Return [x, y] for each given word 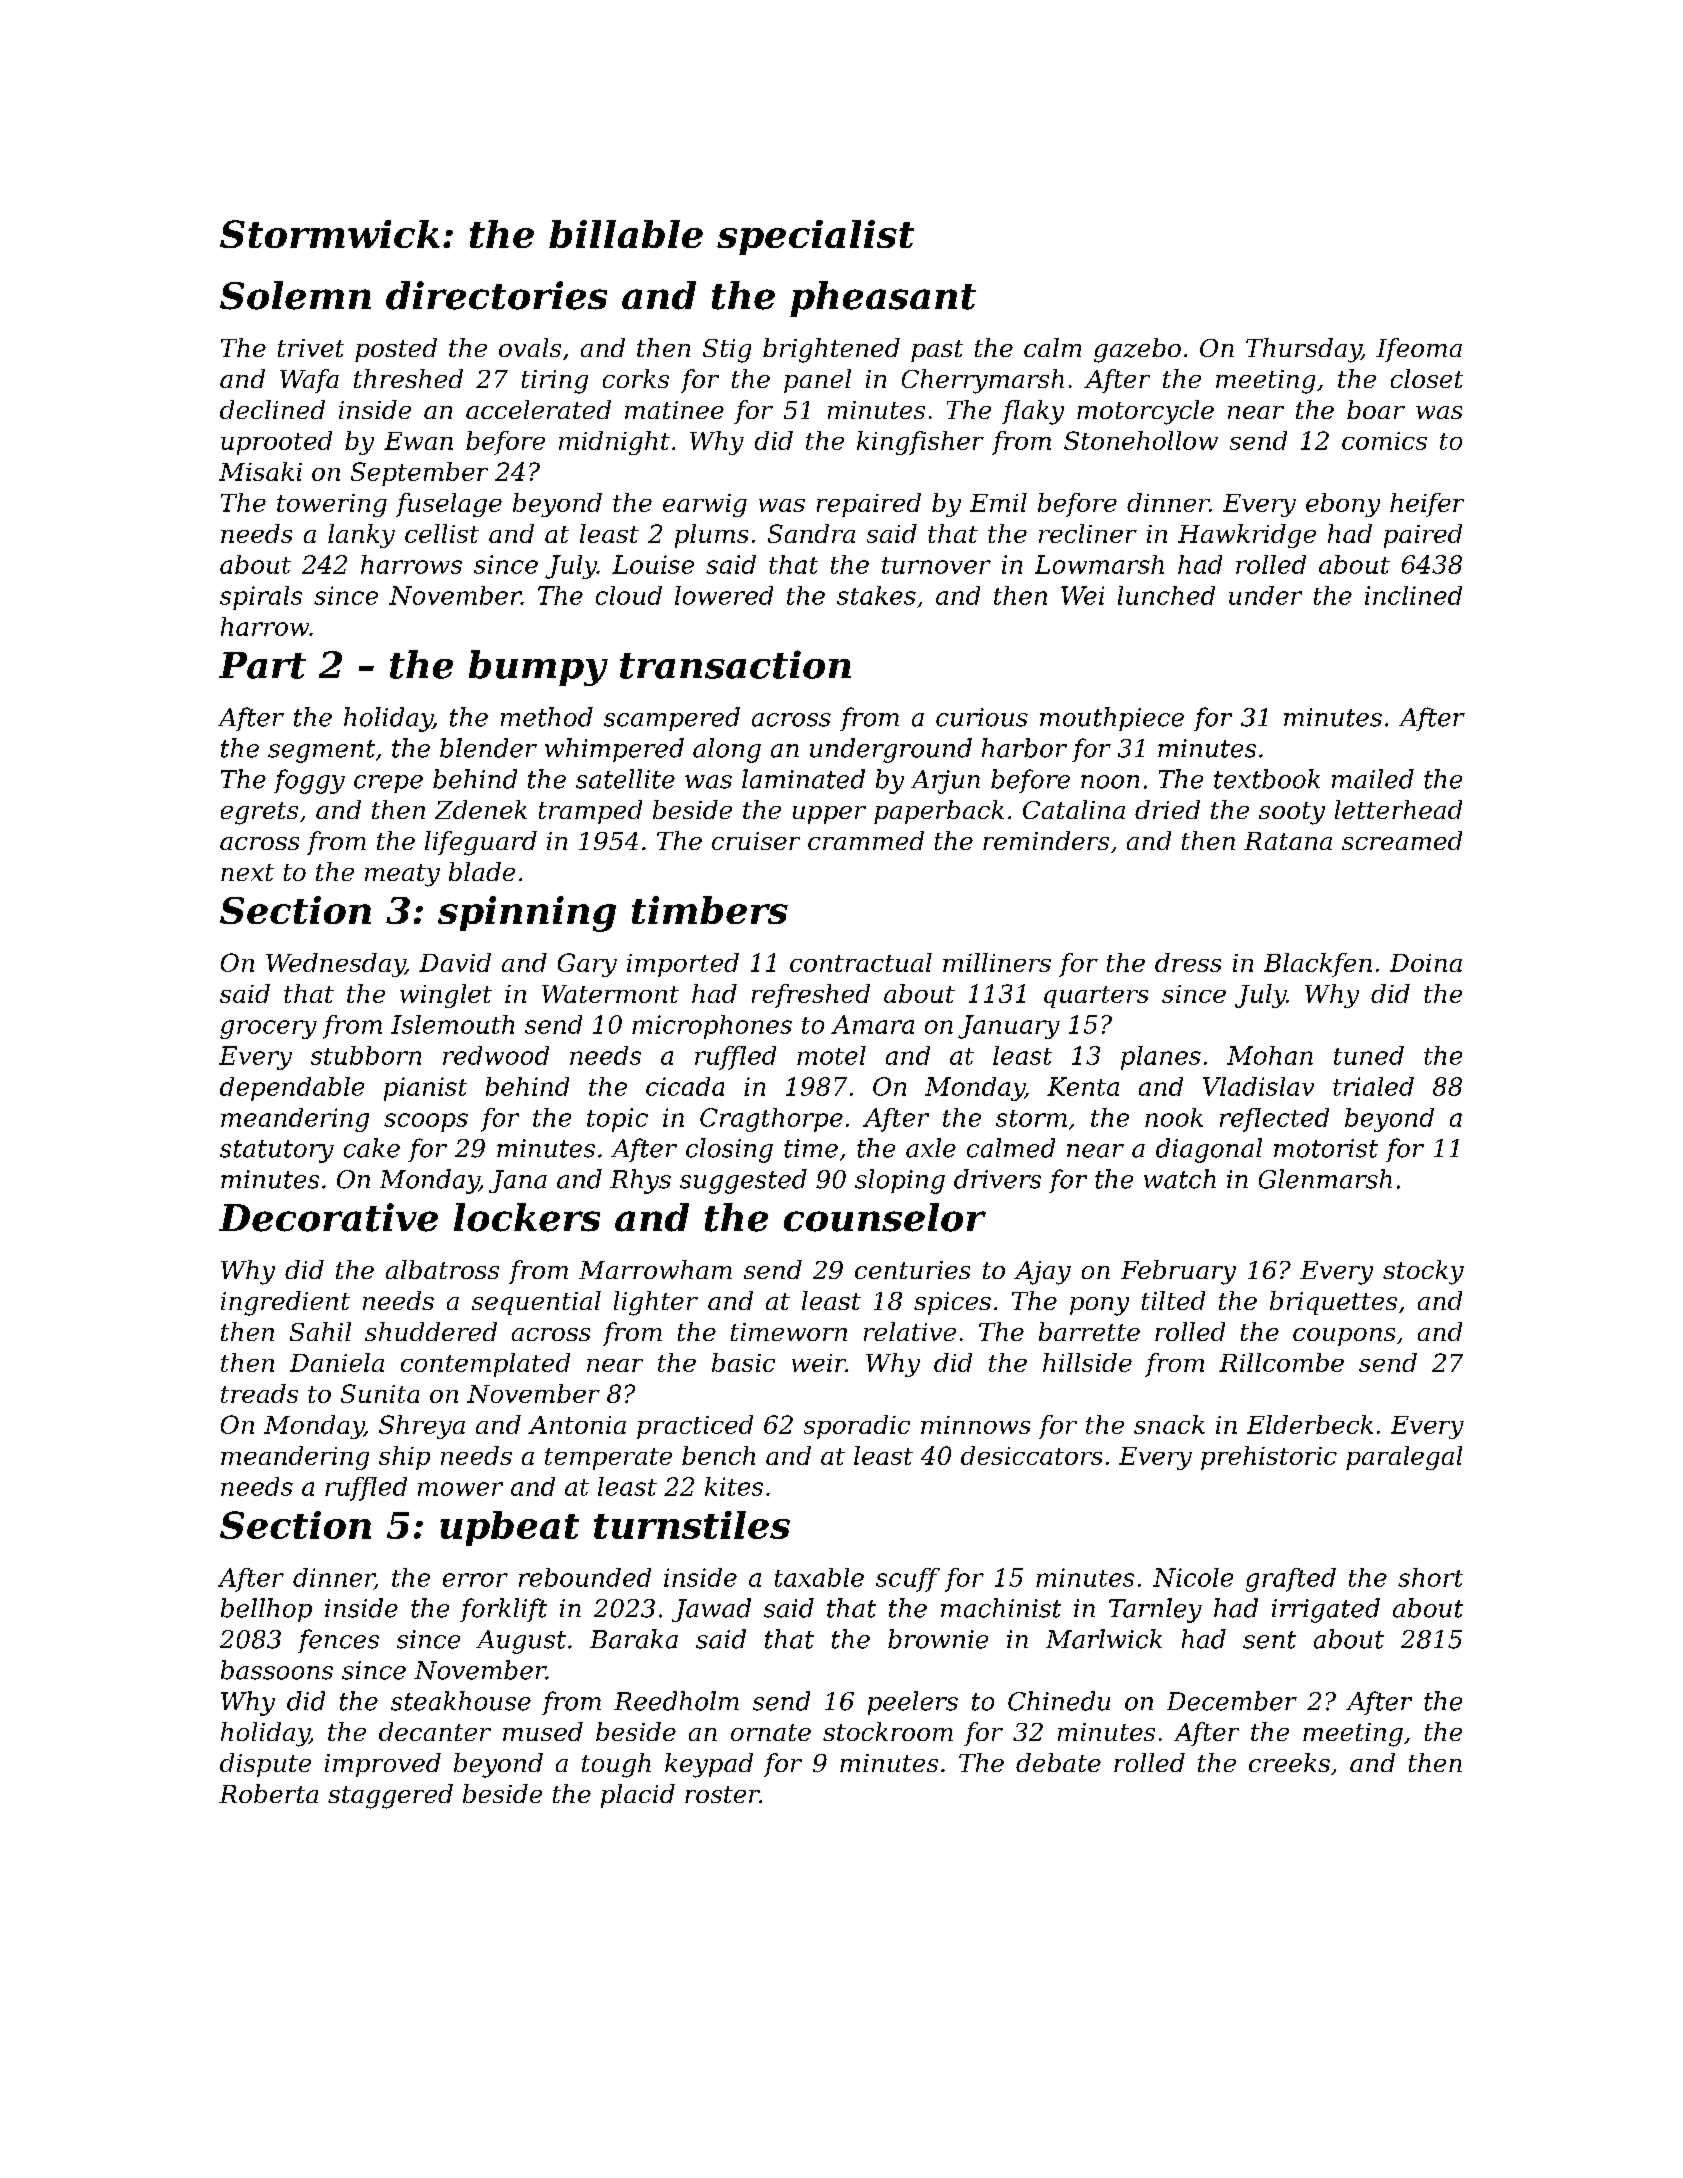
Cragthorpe [771, 1120]
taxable [819, 1577]
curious [982, 717]
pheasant [883, 299]
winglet [446, 996]
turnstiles [692, 1525]
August [521, 1642]
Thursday [1303, 350]
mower [460, 1489]
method [547, 717]
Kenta [1083, 1086]
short [1430, 1577]
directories [496, 295]
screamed [1402, 840]
